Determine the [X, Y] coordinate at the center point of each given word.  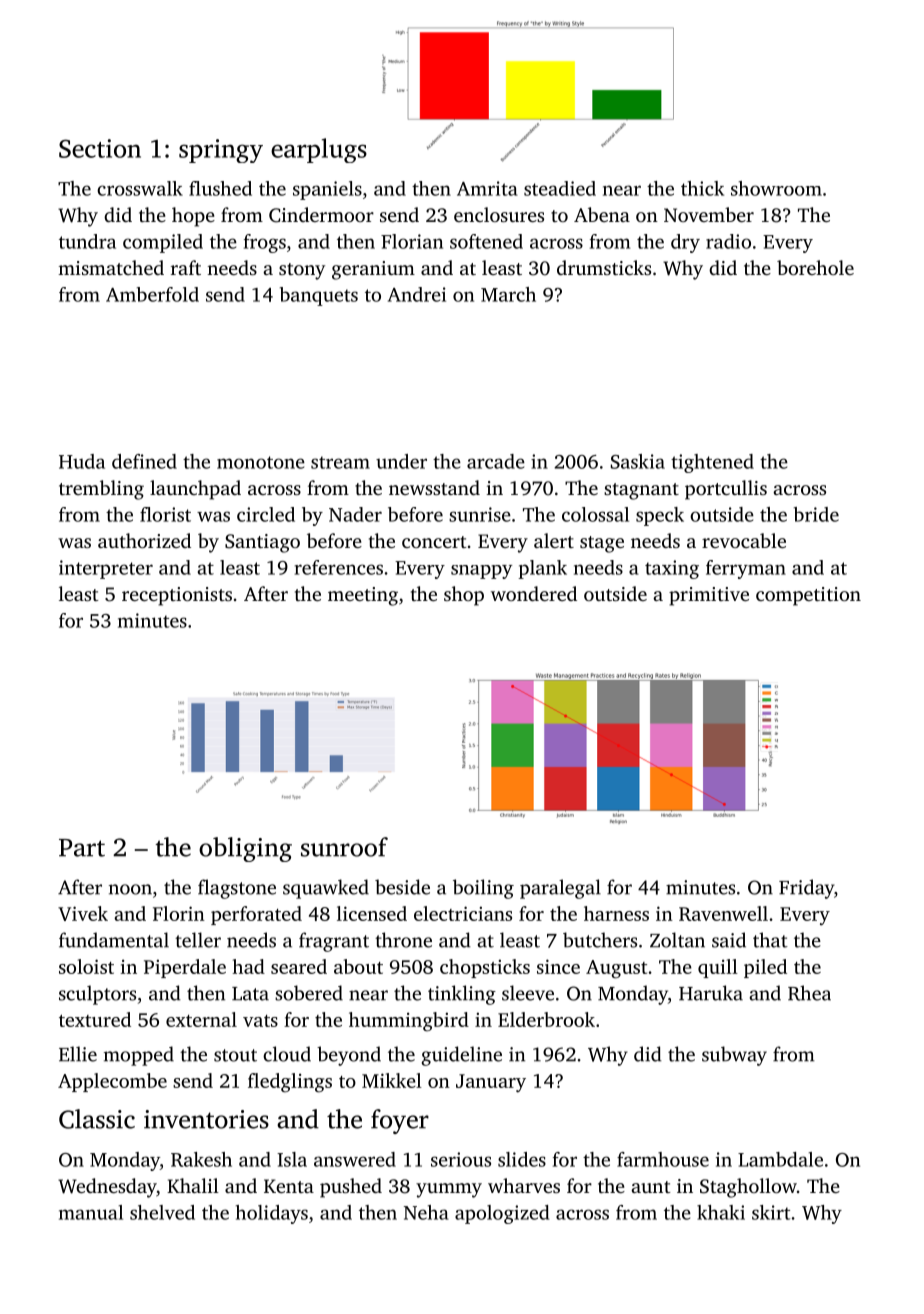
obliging [245, 849]
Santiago [262, 543]
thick [702, 188]
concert [434, 542]
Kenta [289, 1186]
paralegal [560, 889]
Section [100, 148]
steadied [560, 188]
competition [808, 596]
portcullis [726, 490]
